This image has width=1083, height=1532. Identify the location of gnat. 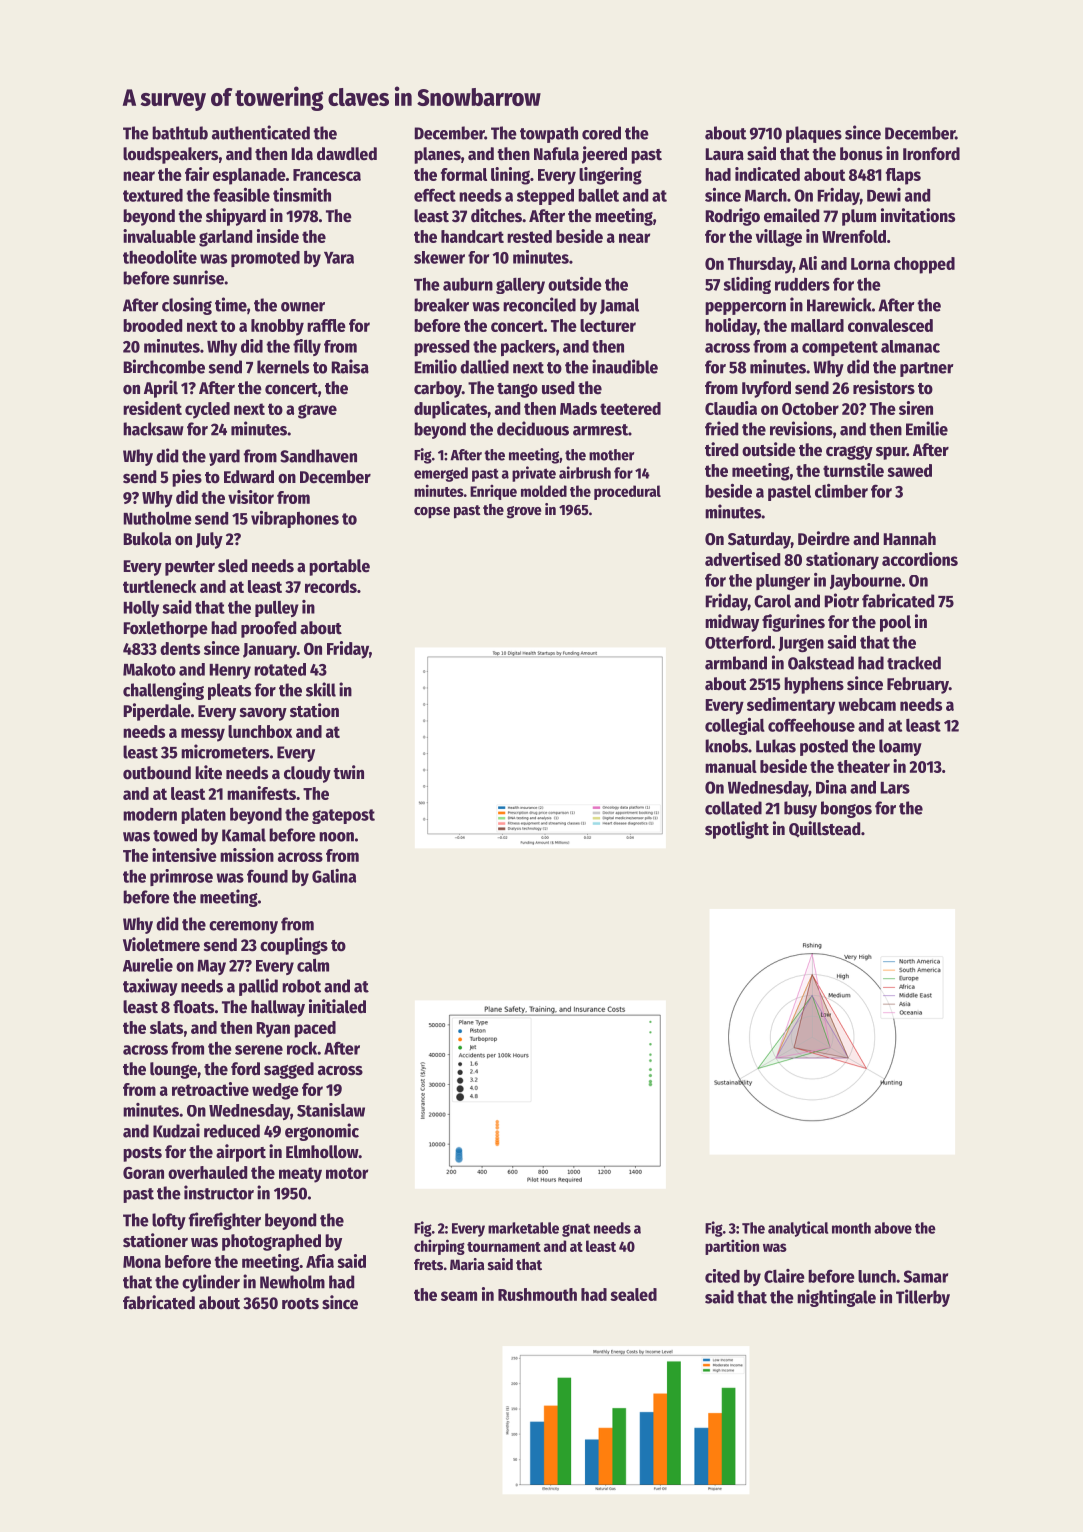
(576, 1230).
